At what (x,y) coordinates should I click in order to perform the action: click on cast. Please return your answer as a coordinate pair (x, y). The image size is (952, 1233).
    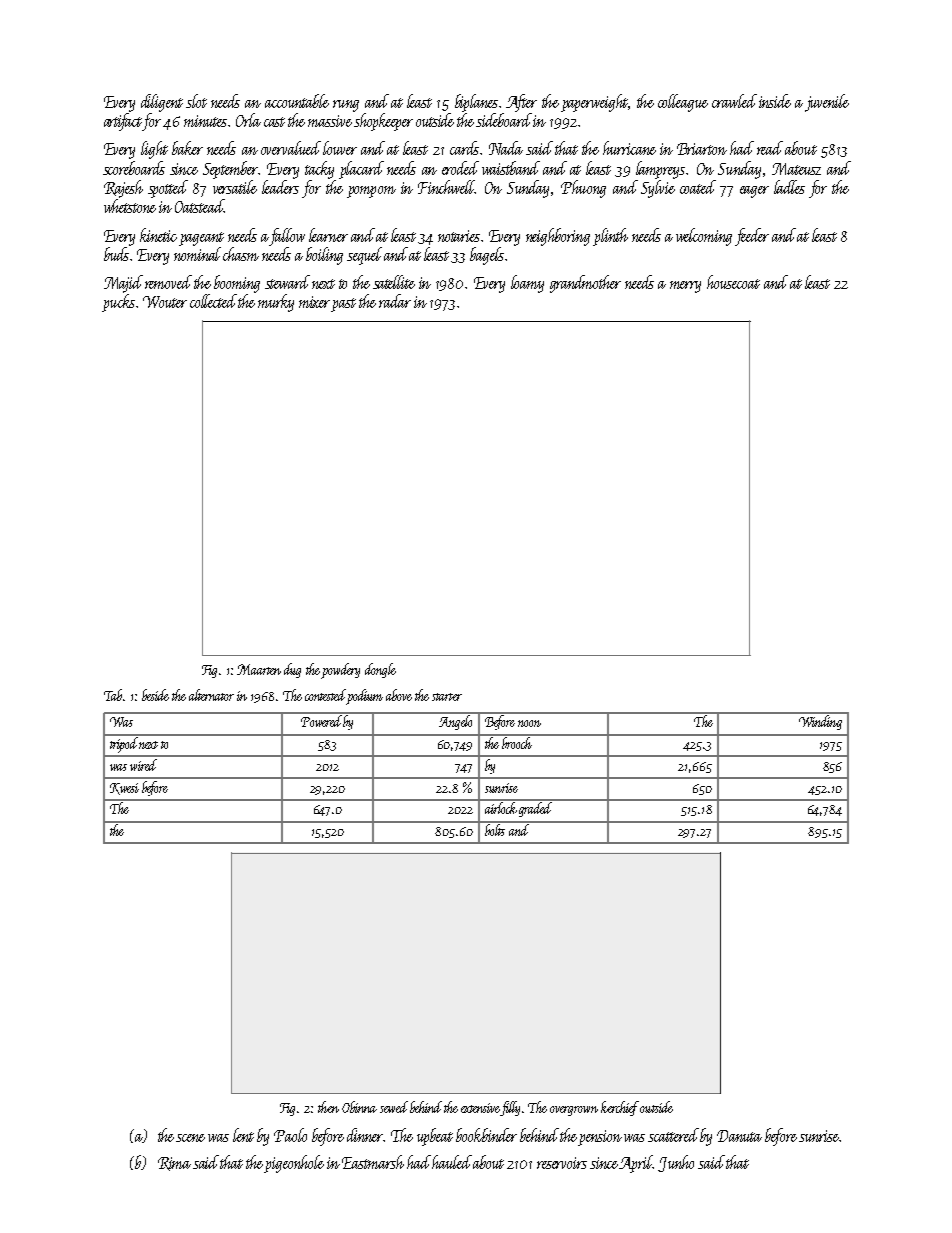
    Looking at the image, I should click on (274, 122).
